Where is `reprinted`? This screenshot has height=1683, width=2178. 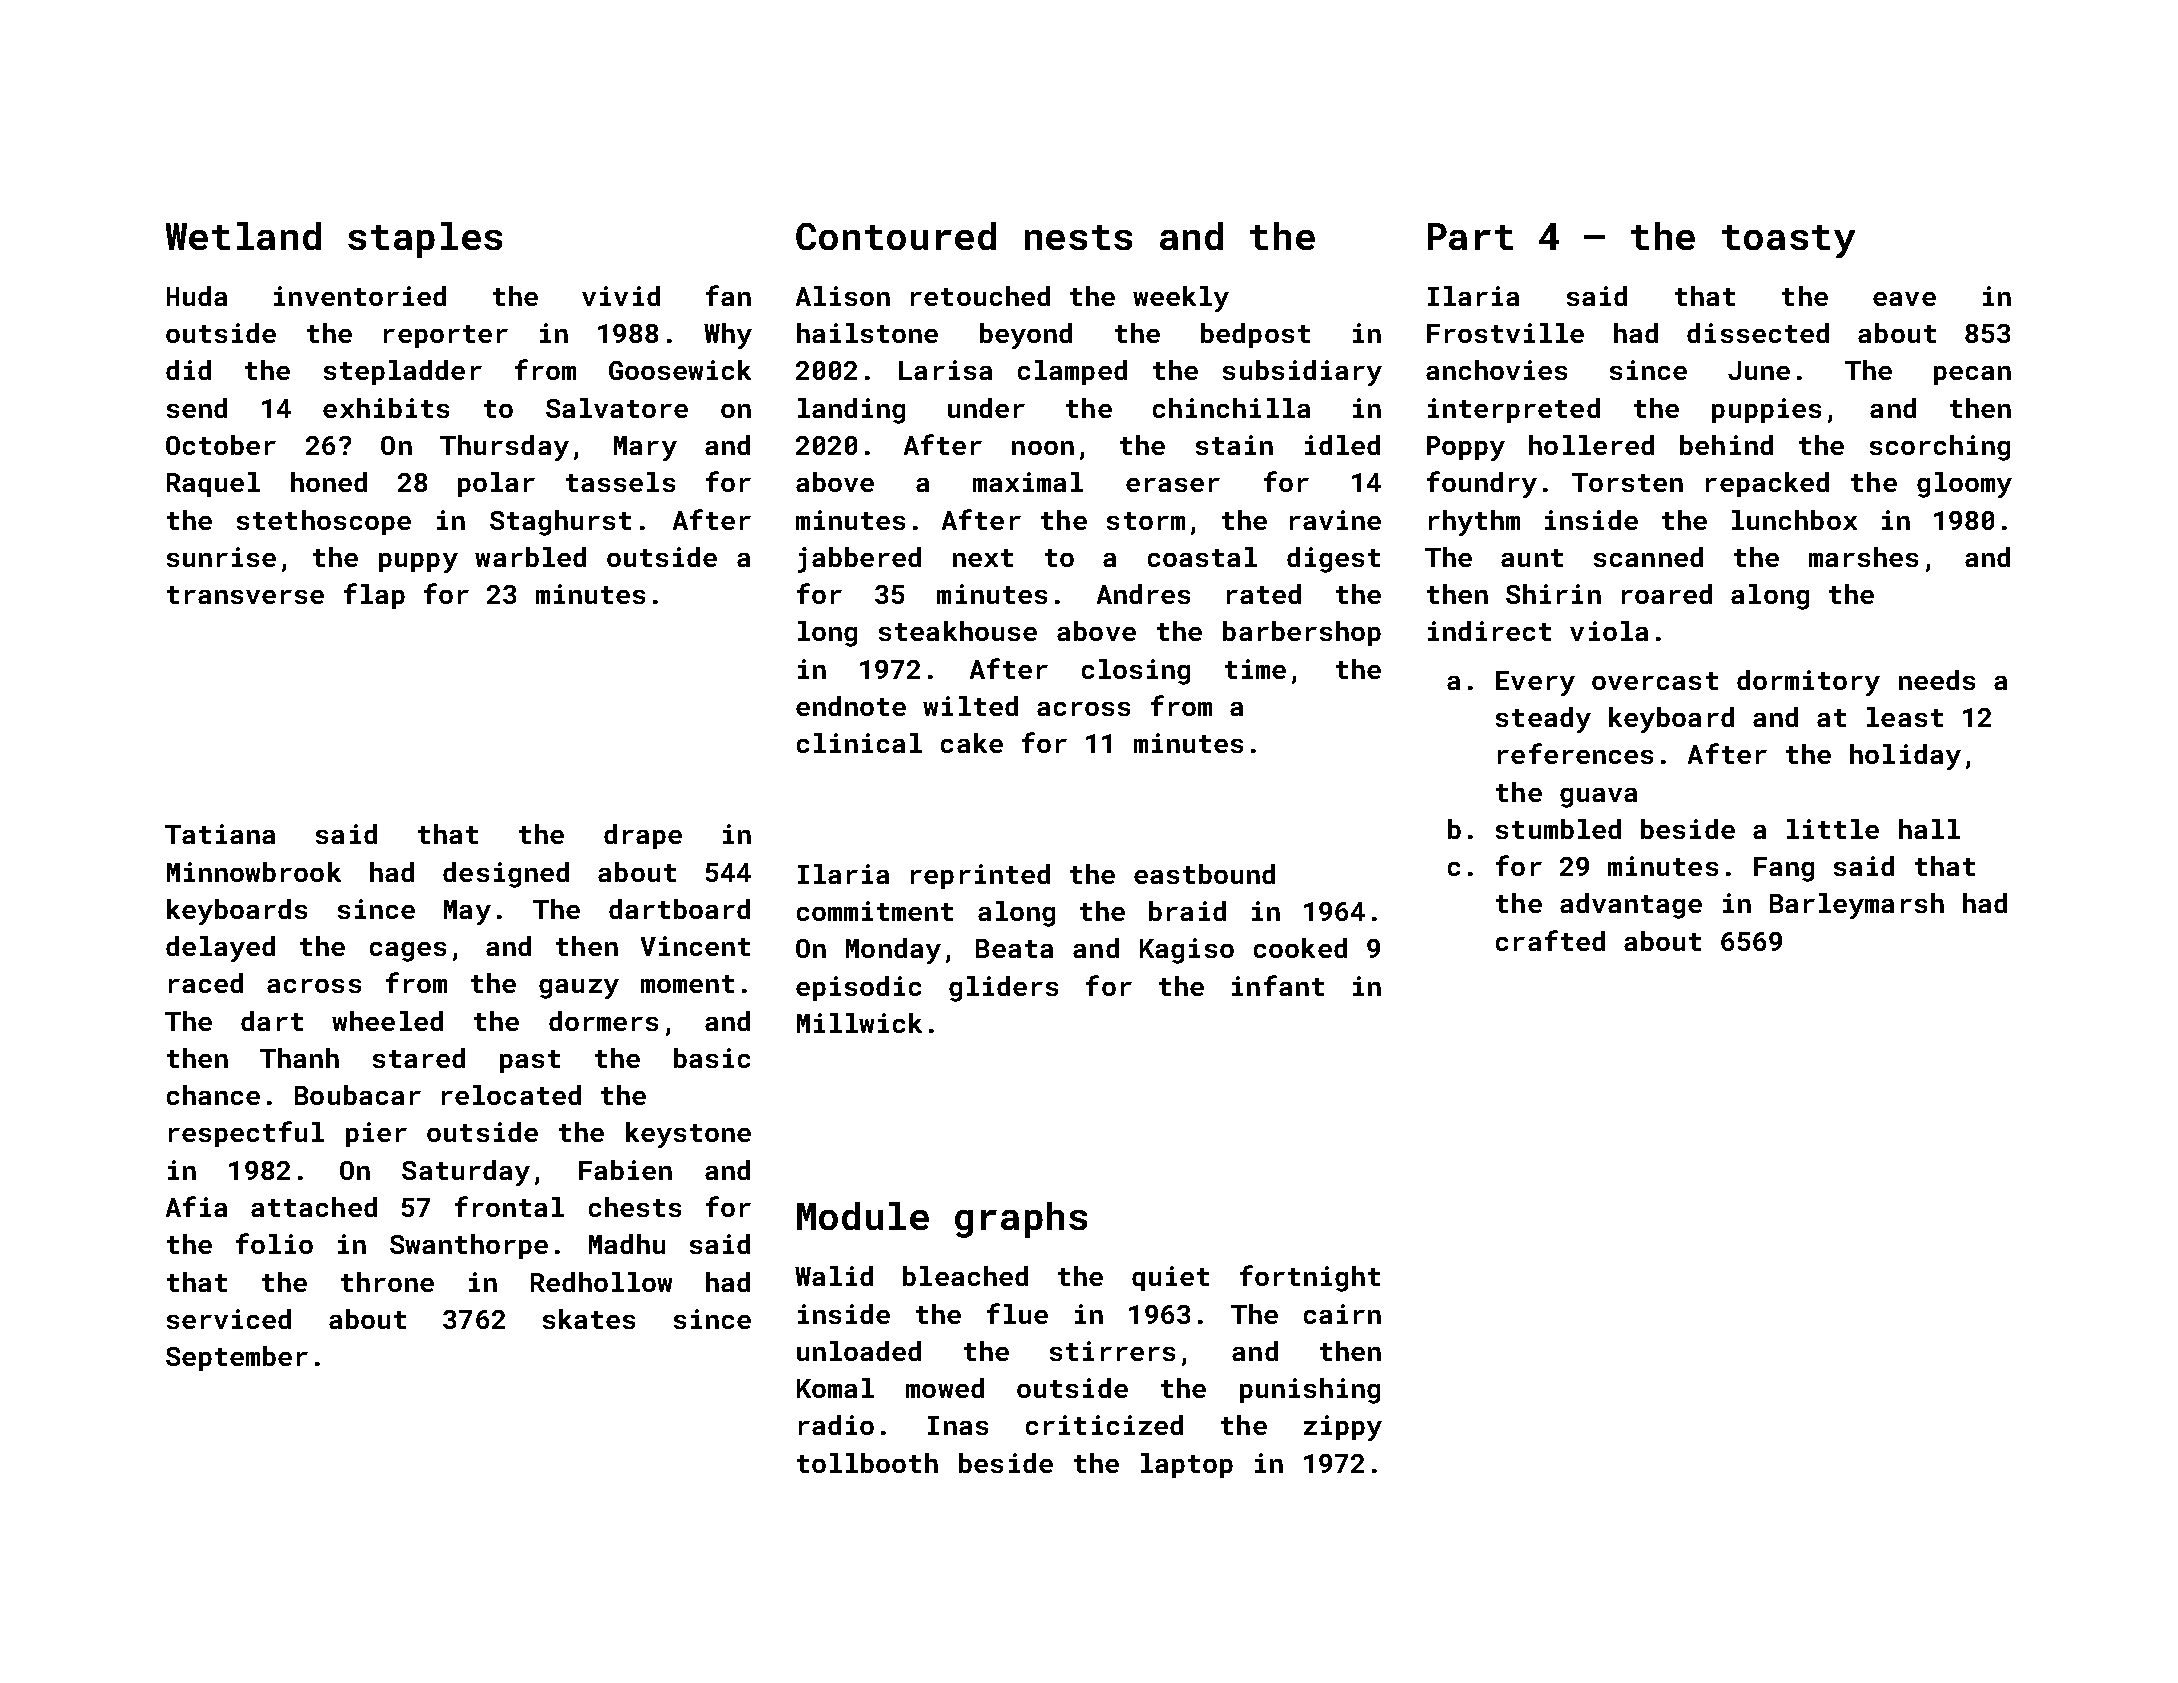
reprinted is located at coordinates (980, 876).
